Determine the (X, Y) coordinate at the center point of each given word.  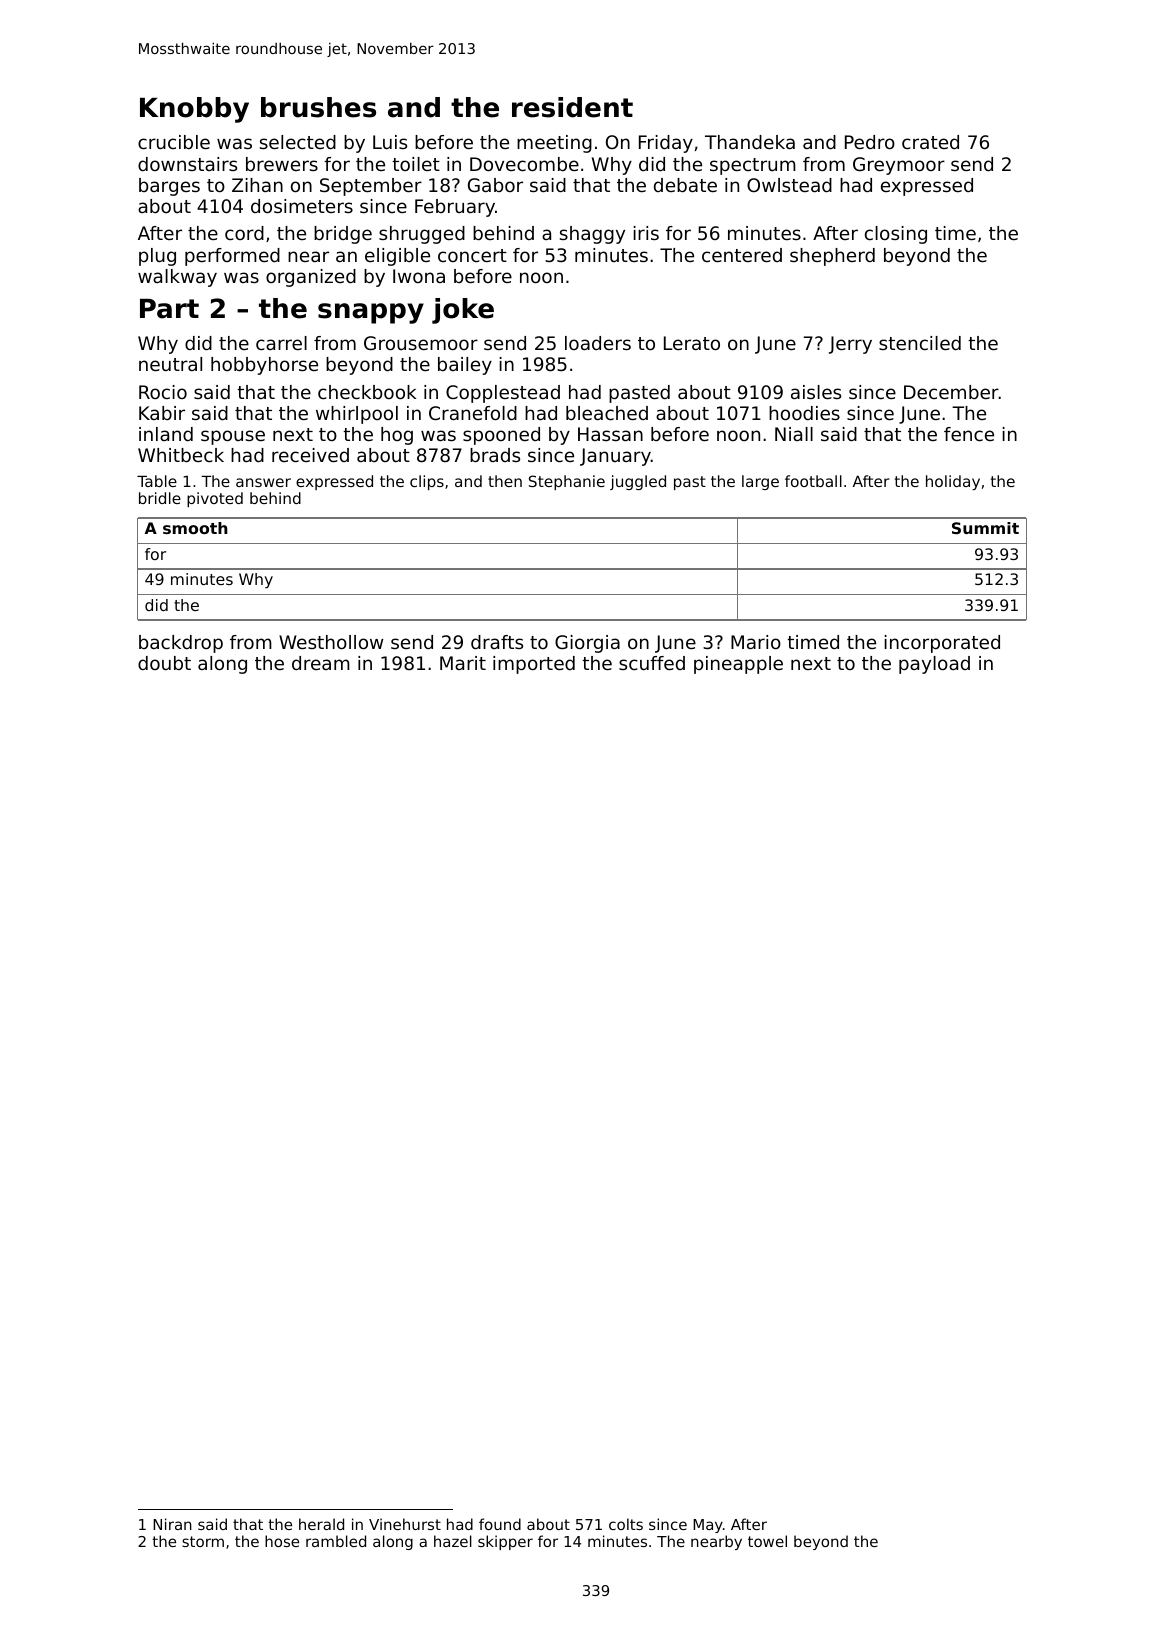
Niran (172, 1524)
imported (534, 665)
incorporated (942, 644)
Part (169, 309)
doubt (164, 663)
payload (934, 665)
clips (427, 482)
